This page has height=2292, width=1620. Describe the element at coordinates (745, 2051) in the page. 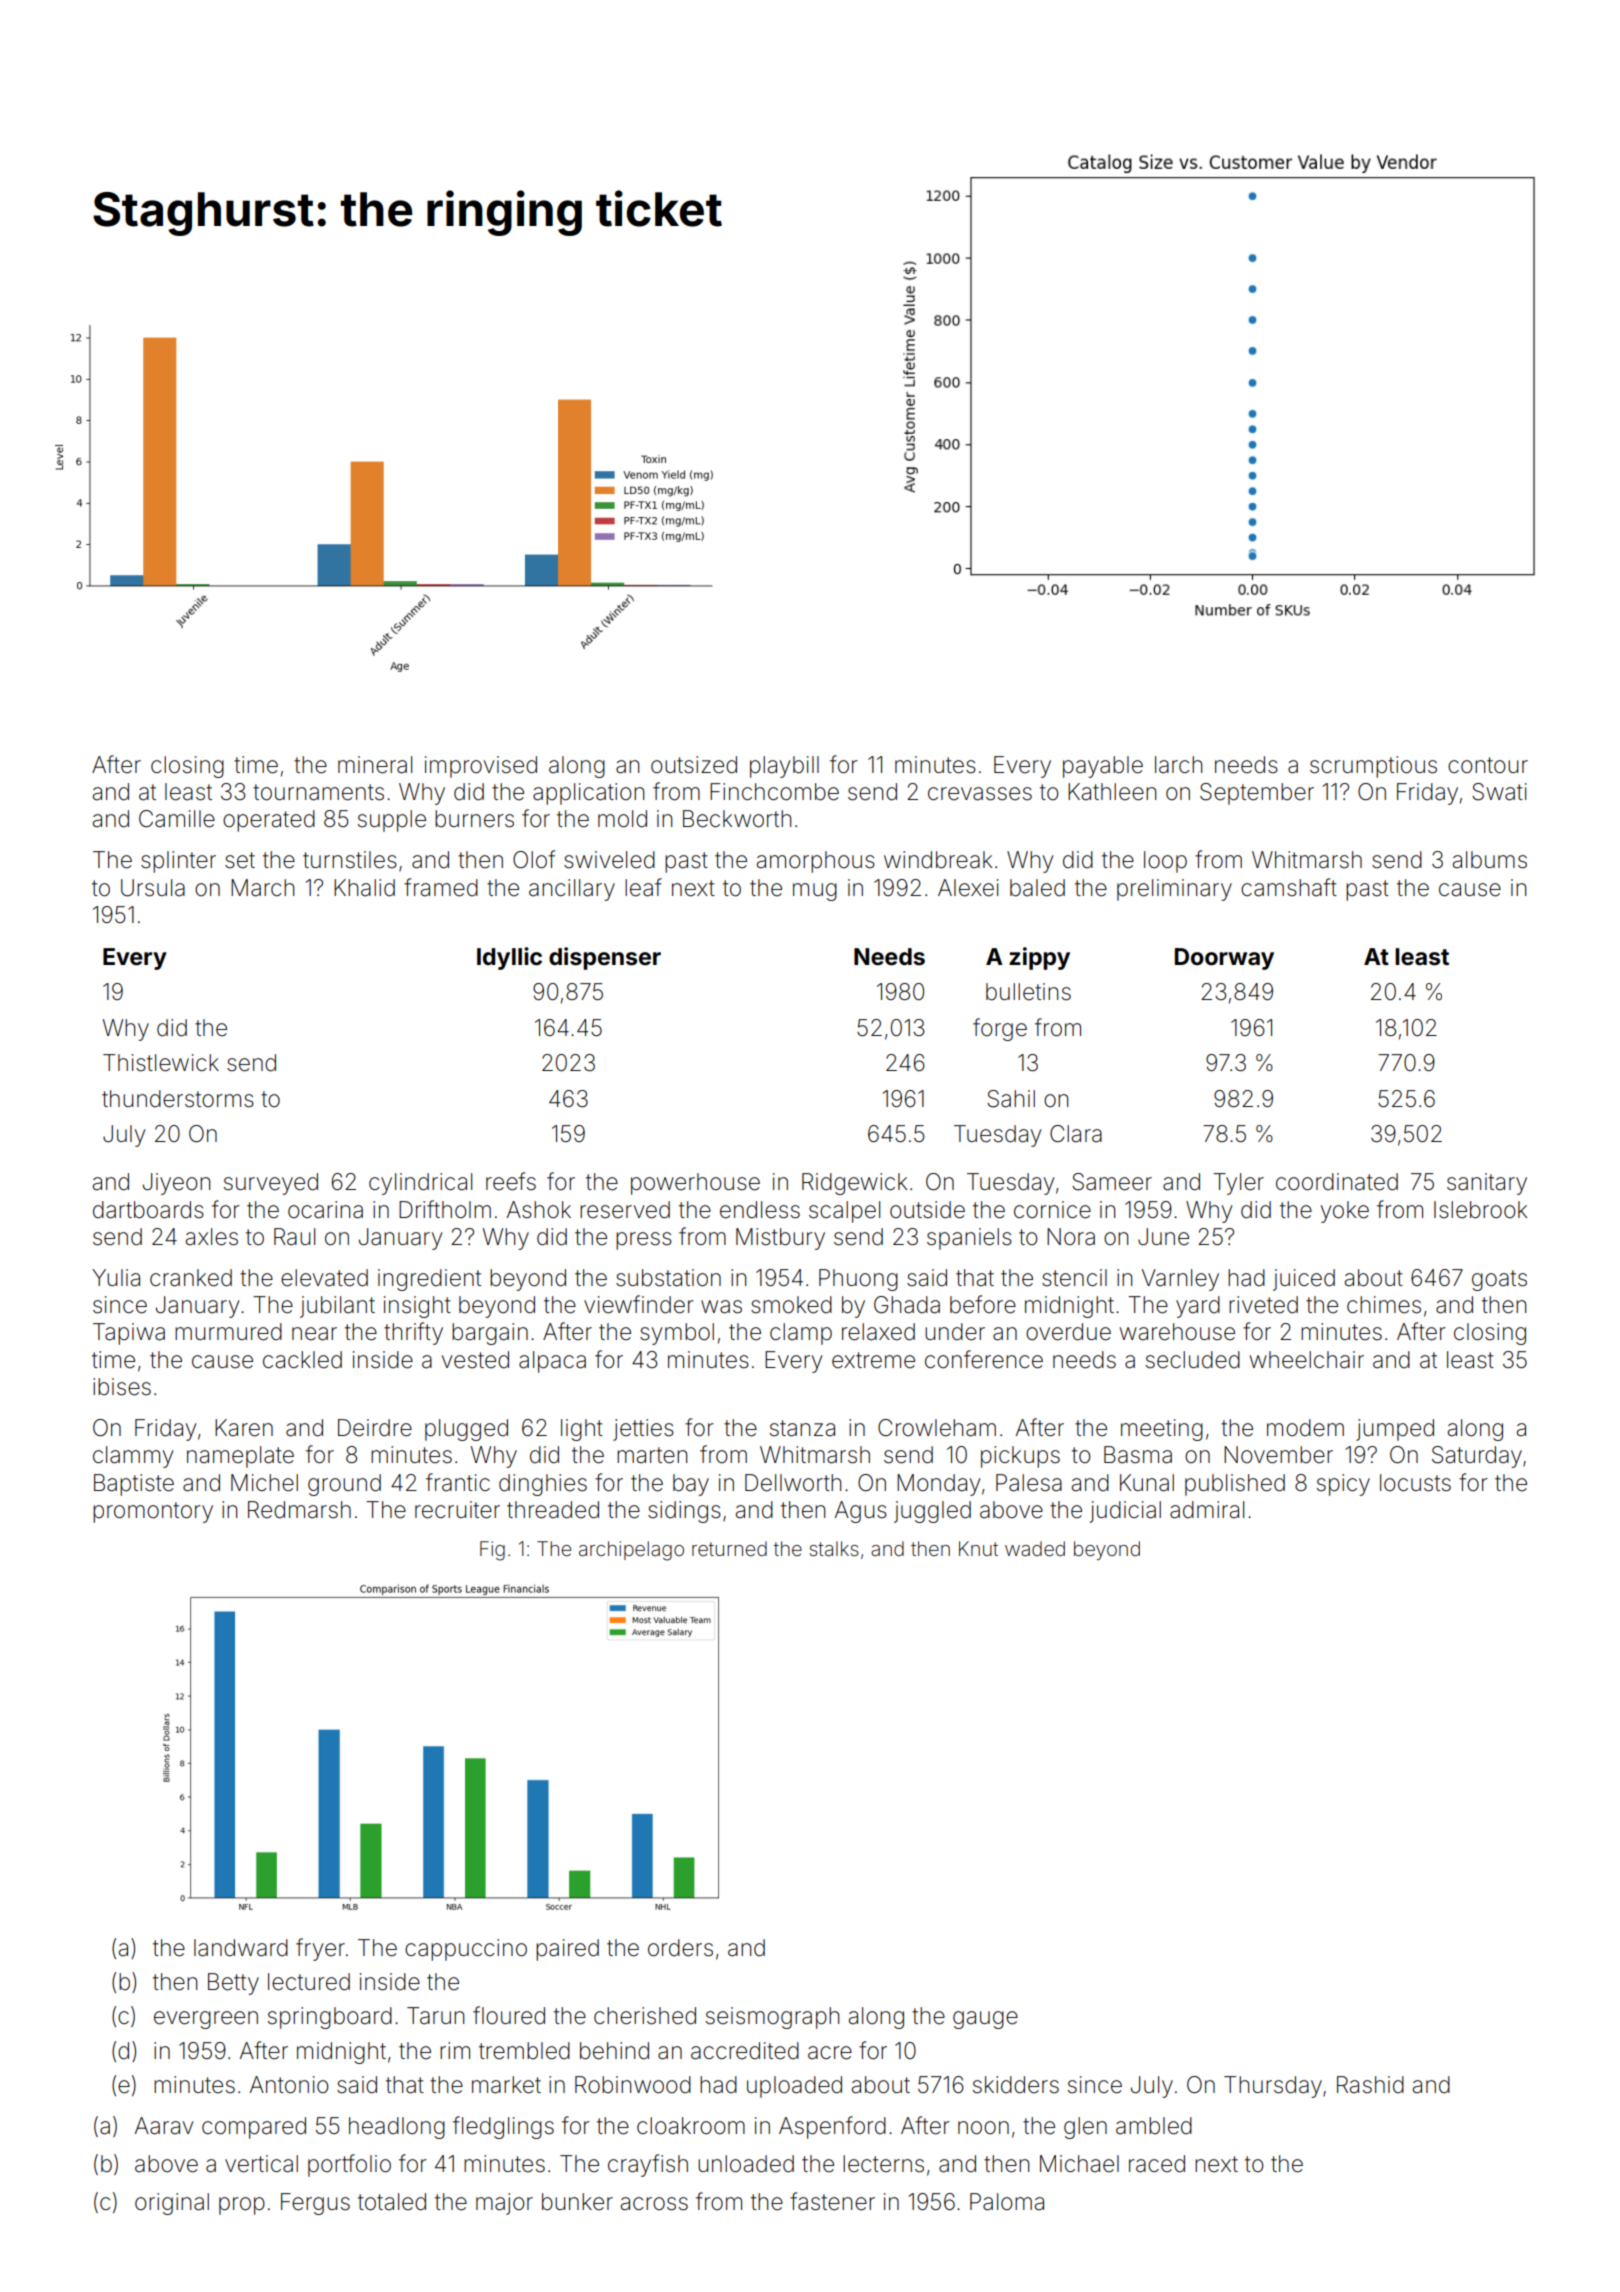

I see `accredited` at that location.
